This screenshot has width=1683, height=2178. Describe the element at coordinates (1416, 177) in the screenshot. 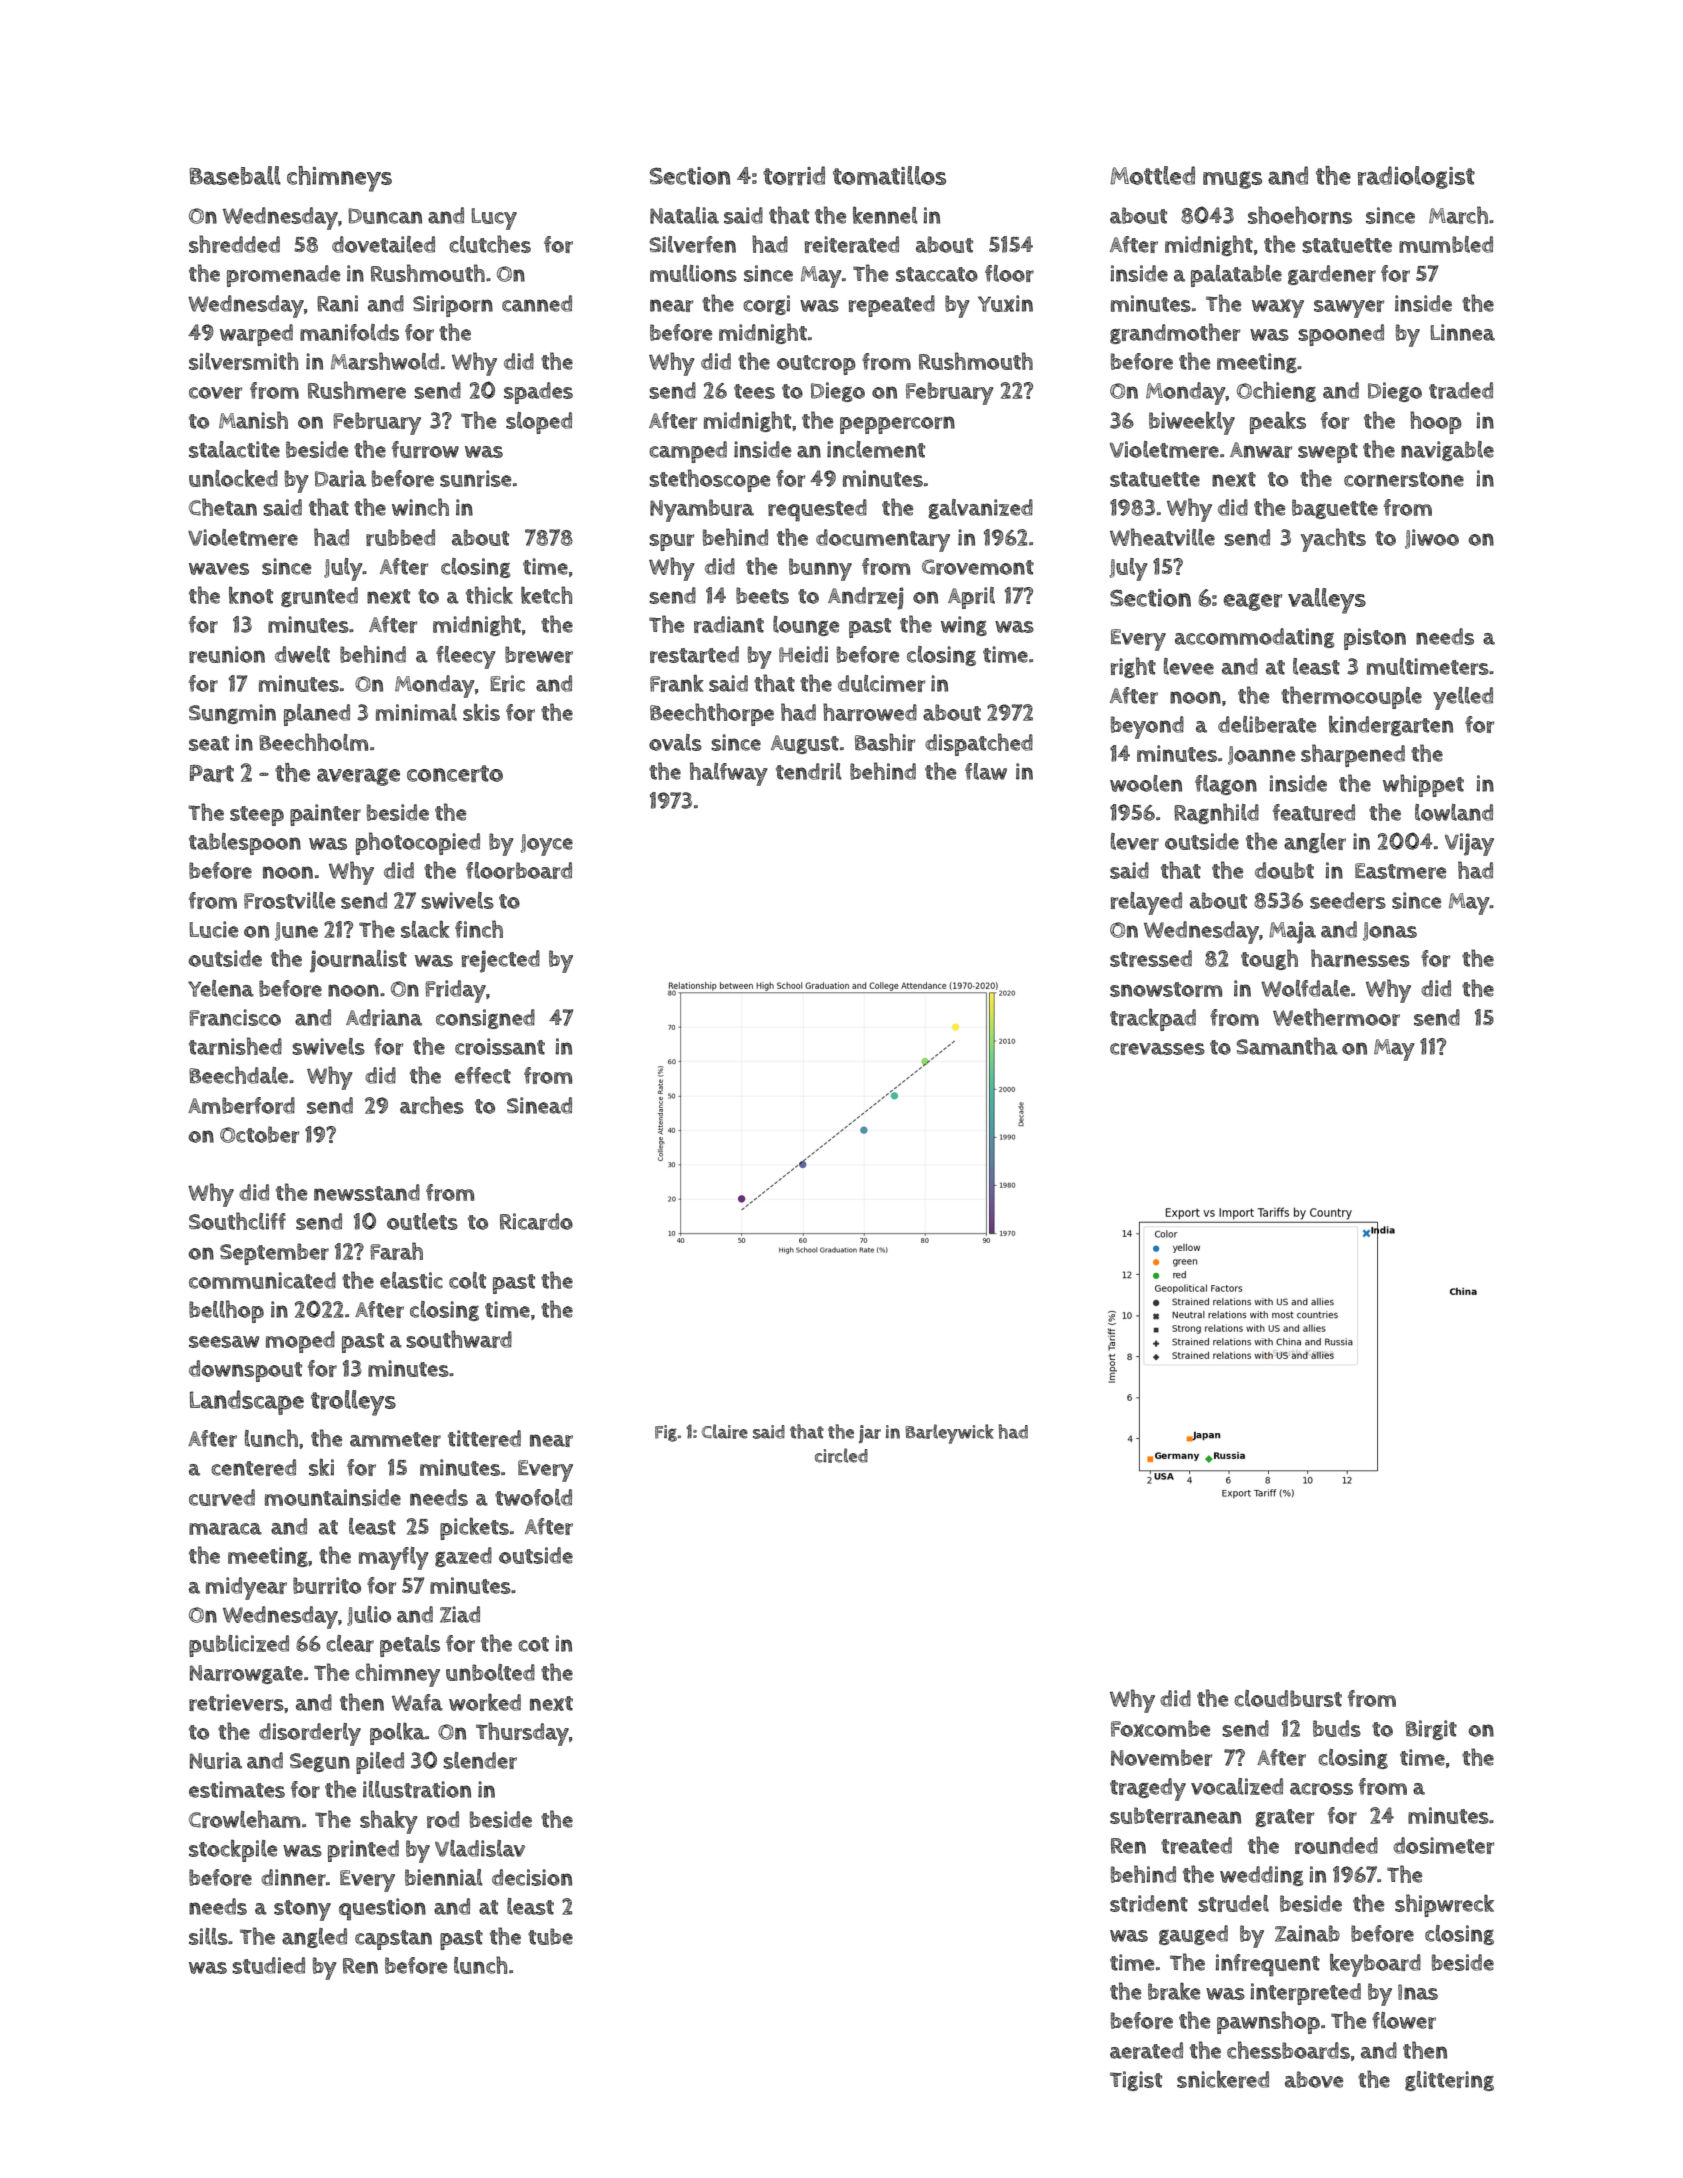

I see `radiologist` at that location.
